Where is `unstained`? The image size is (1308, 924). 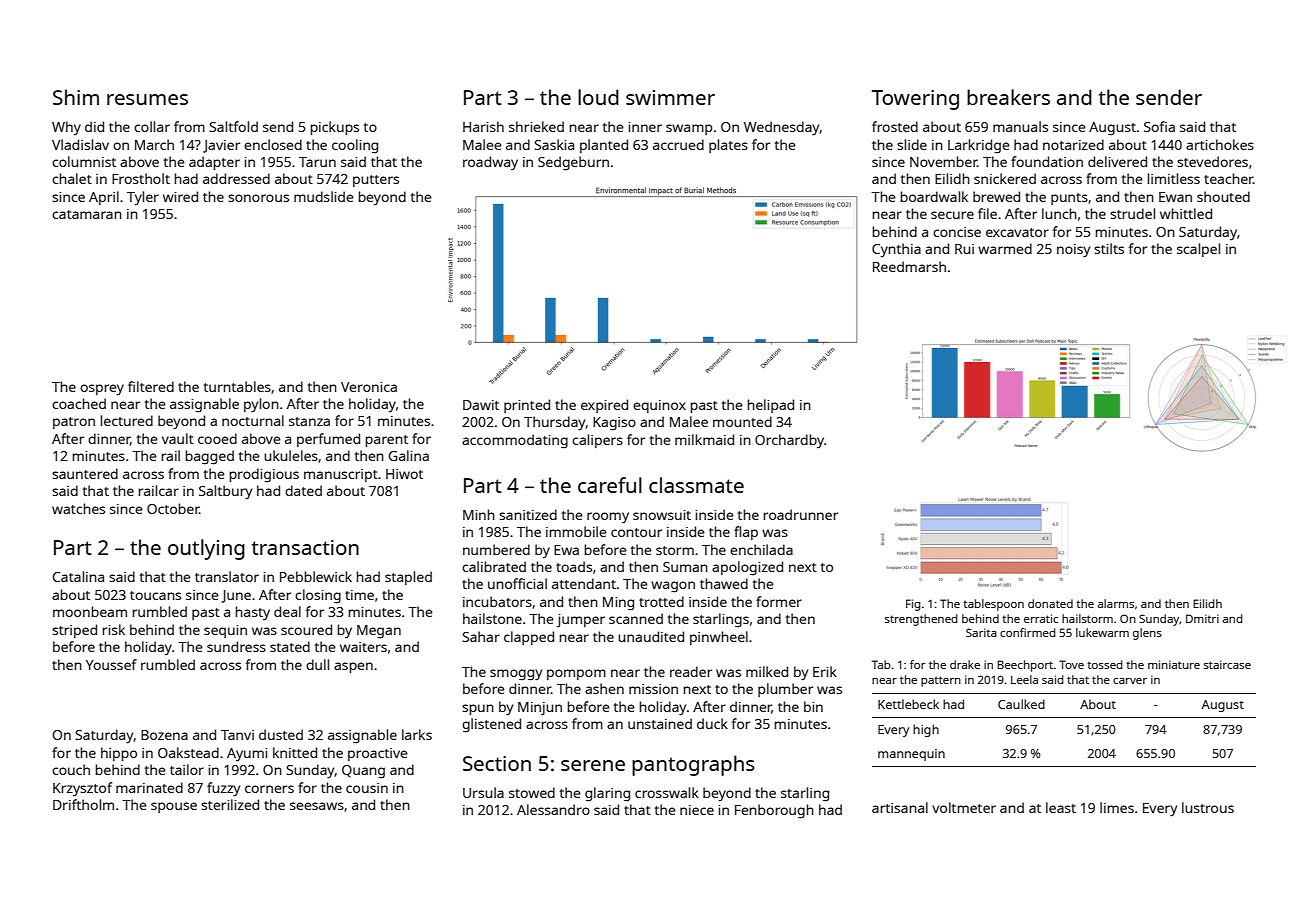 unstained is located at coordinates (660, 723).
